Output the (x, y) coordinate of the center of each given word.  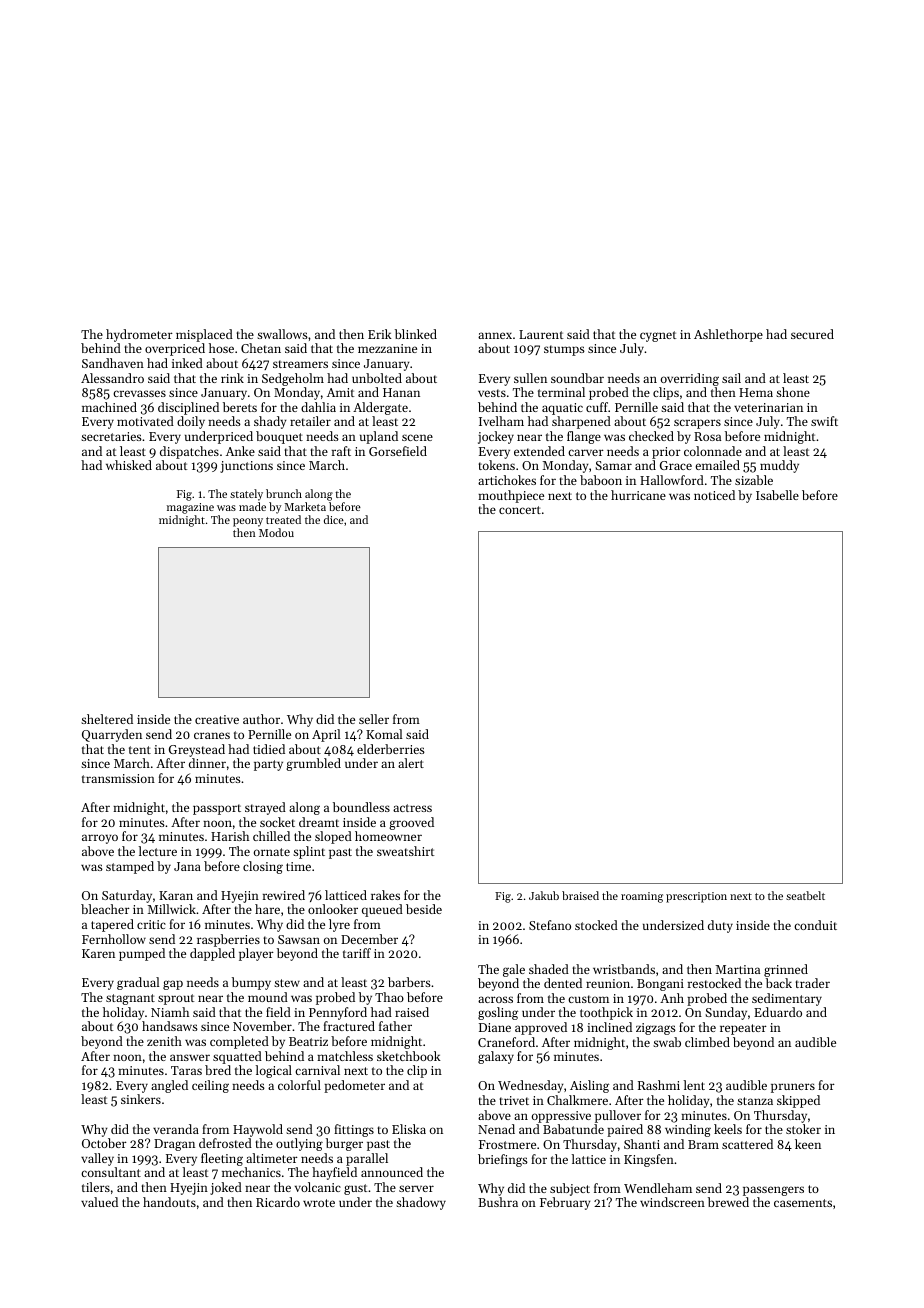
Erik (380, 334)
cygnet (658, 336)
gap (173, 985)
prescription (696, 897)
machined (109, 407)
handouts (169, 1202)
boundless (361, 807)
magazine (190, 508)
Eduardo (778, 1012)
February (565, 1203)
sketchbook (409, 1056)
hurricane (638, 495)
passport (217, 809)
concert (520, 510)
